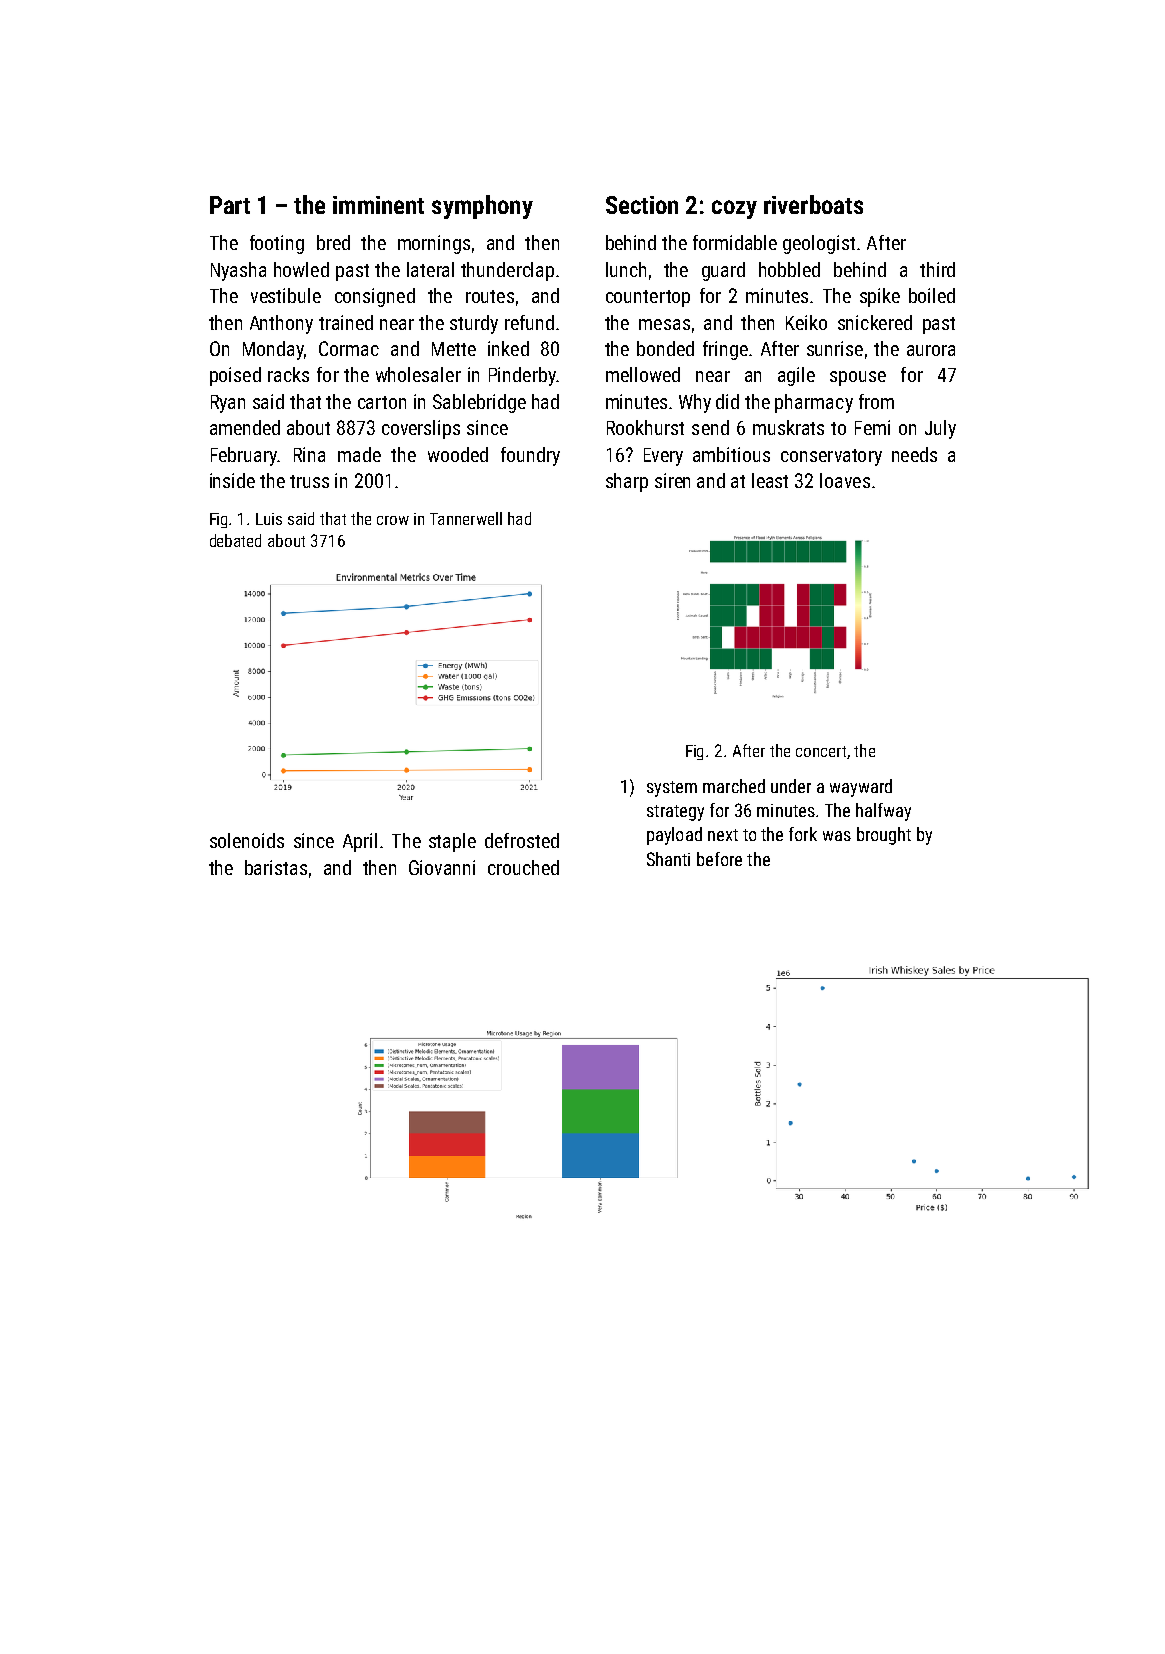  Describe the element at coordinates (821, 751) in the image. I see `concert` at that location.
